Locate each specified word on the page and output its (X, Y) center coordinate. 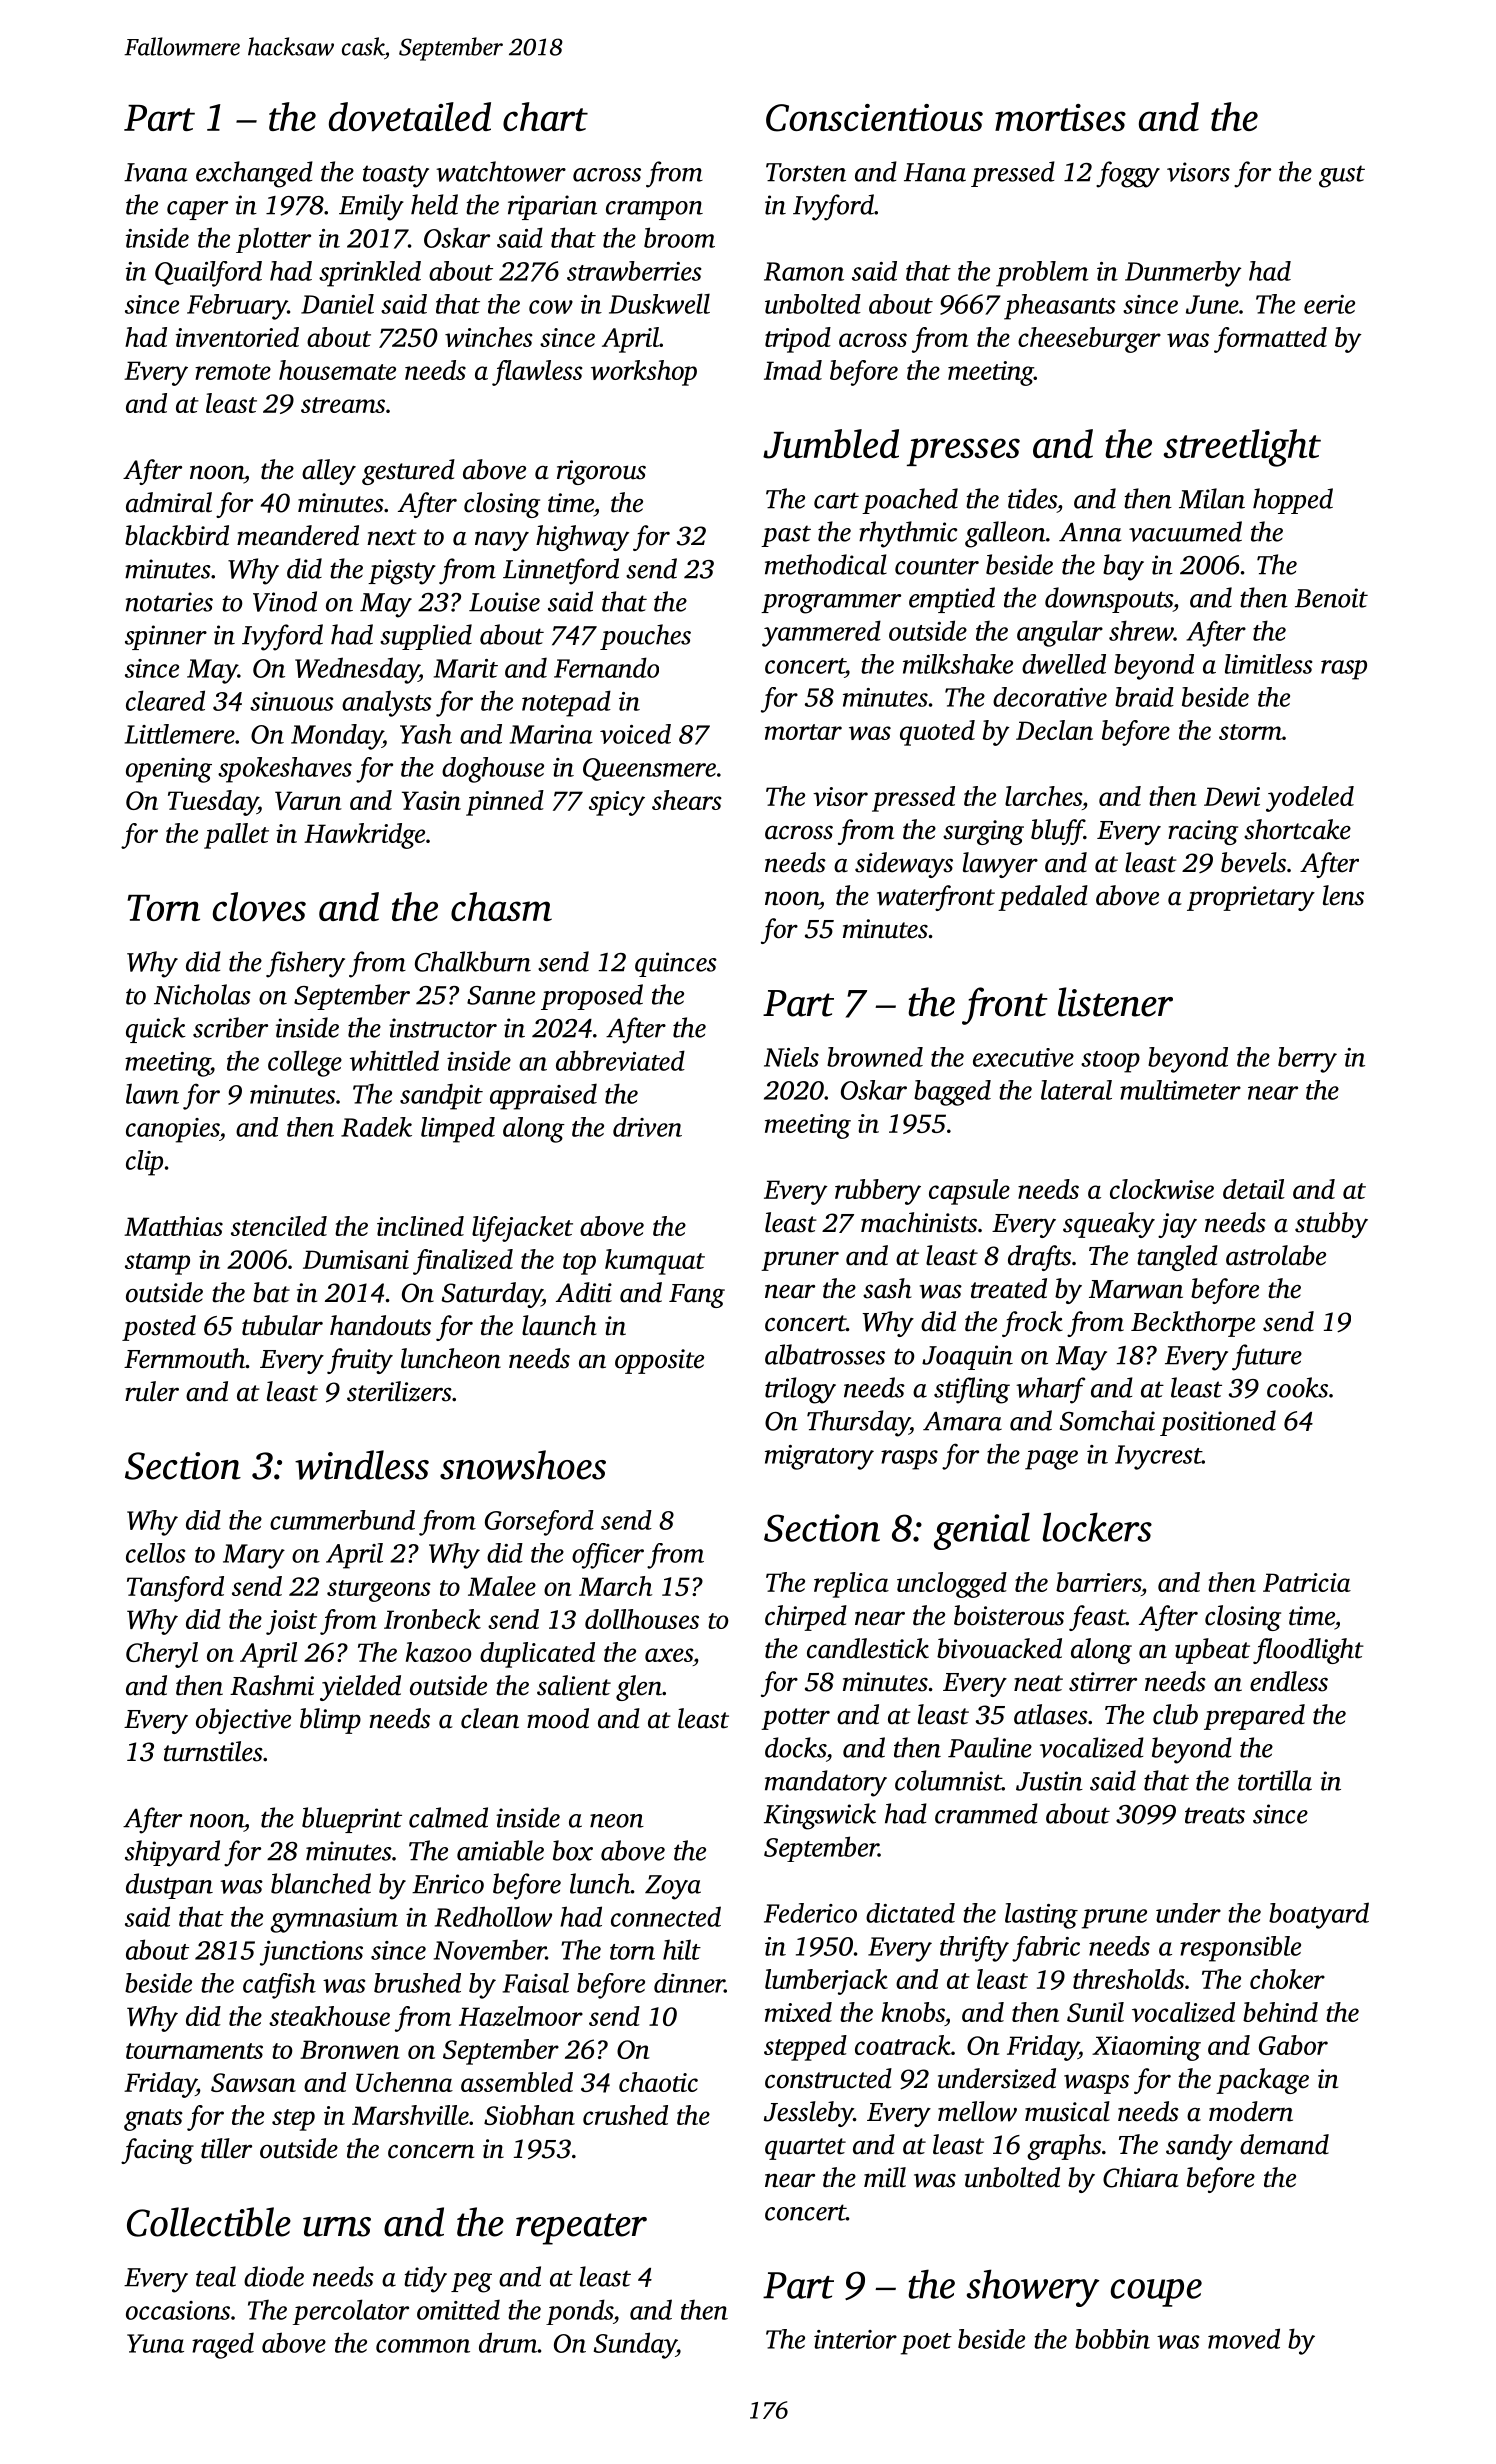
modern (1251, 2111)
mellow (977, 2111)
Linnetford (561, 571)
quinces (676, 964)
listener (1115, 1002)
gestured (408, 472)
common (423, 2346)
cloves (259, 906)
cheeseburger (1089, 340)
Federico (810, 1913)
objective (243, 1721)
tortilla (1275, 1780)
